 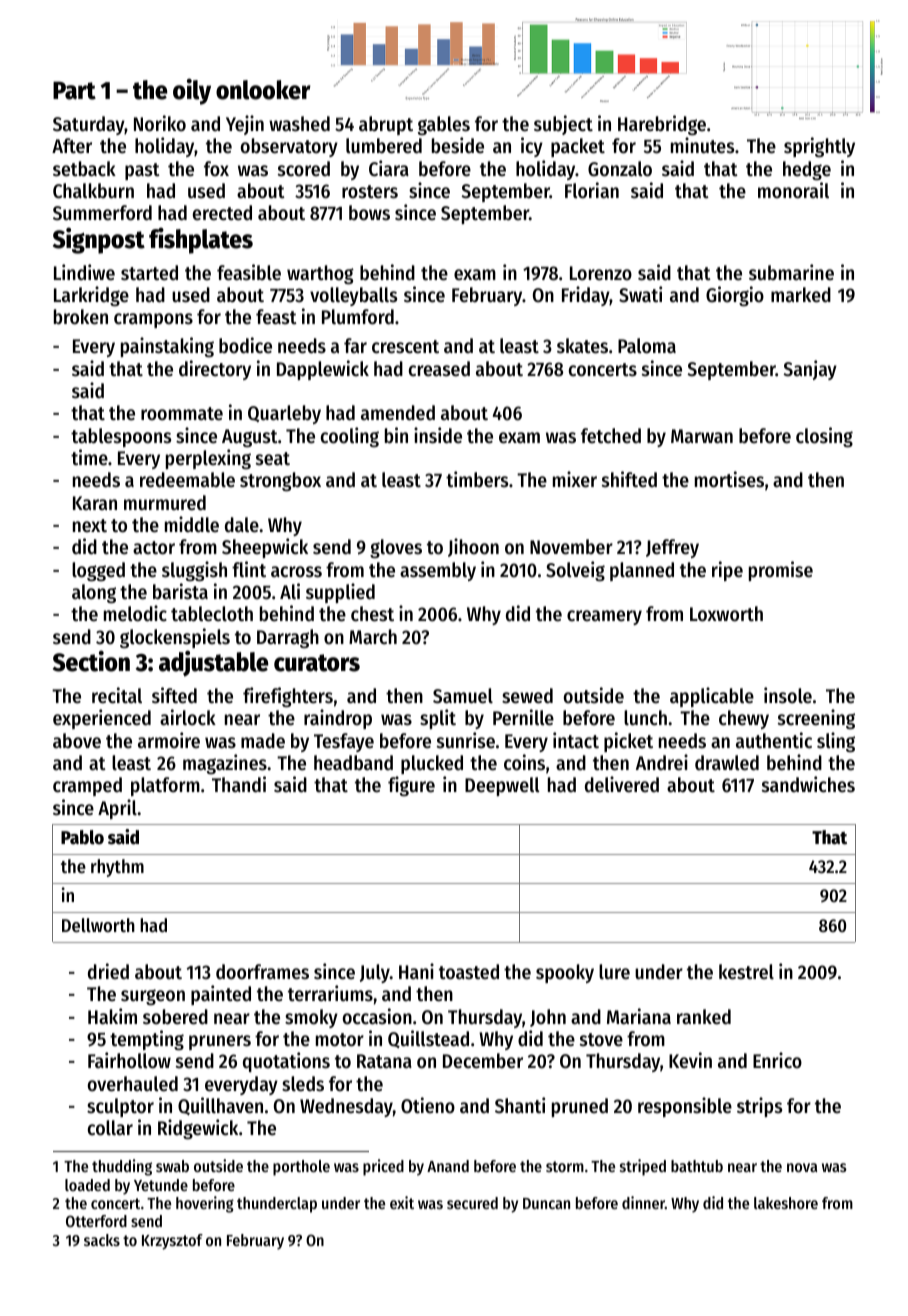 I want to click on Ciara, so click(x=389, y=168).
